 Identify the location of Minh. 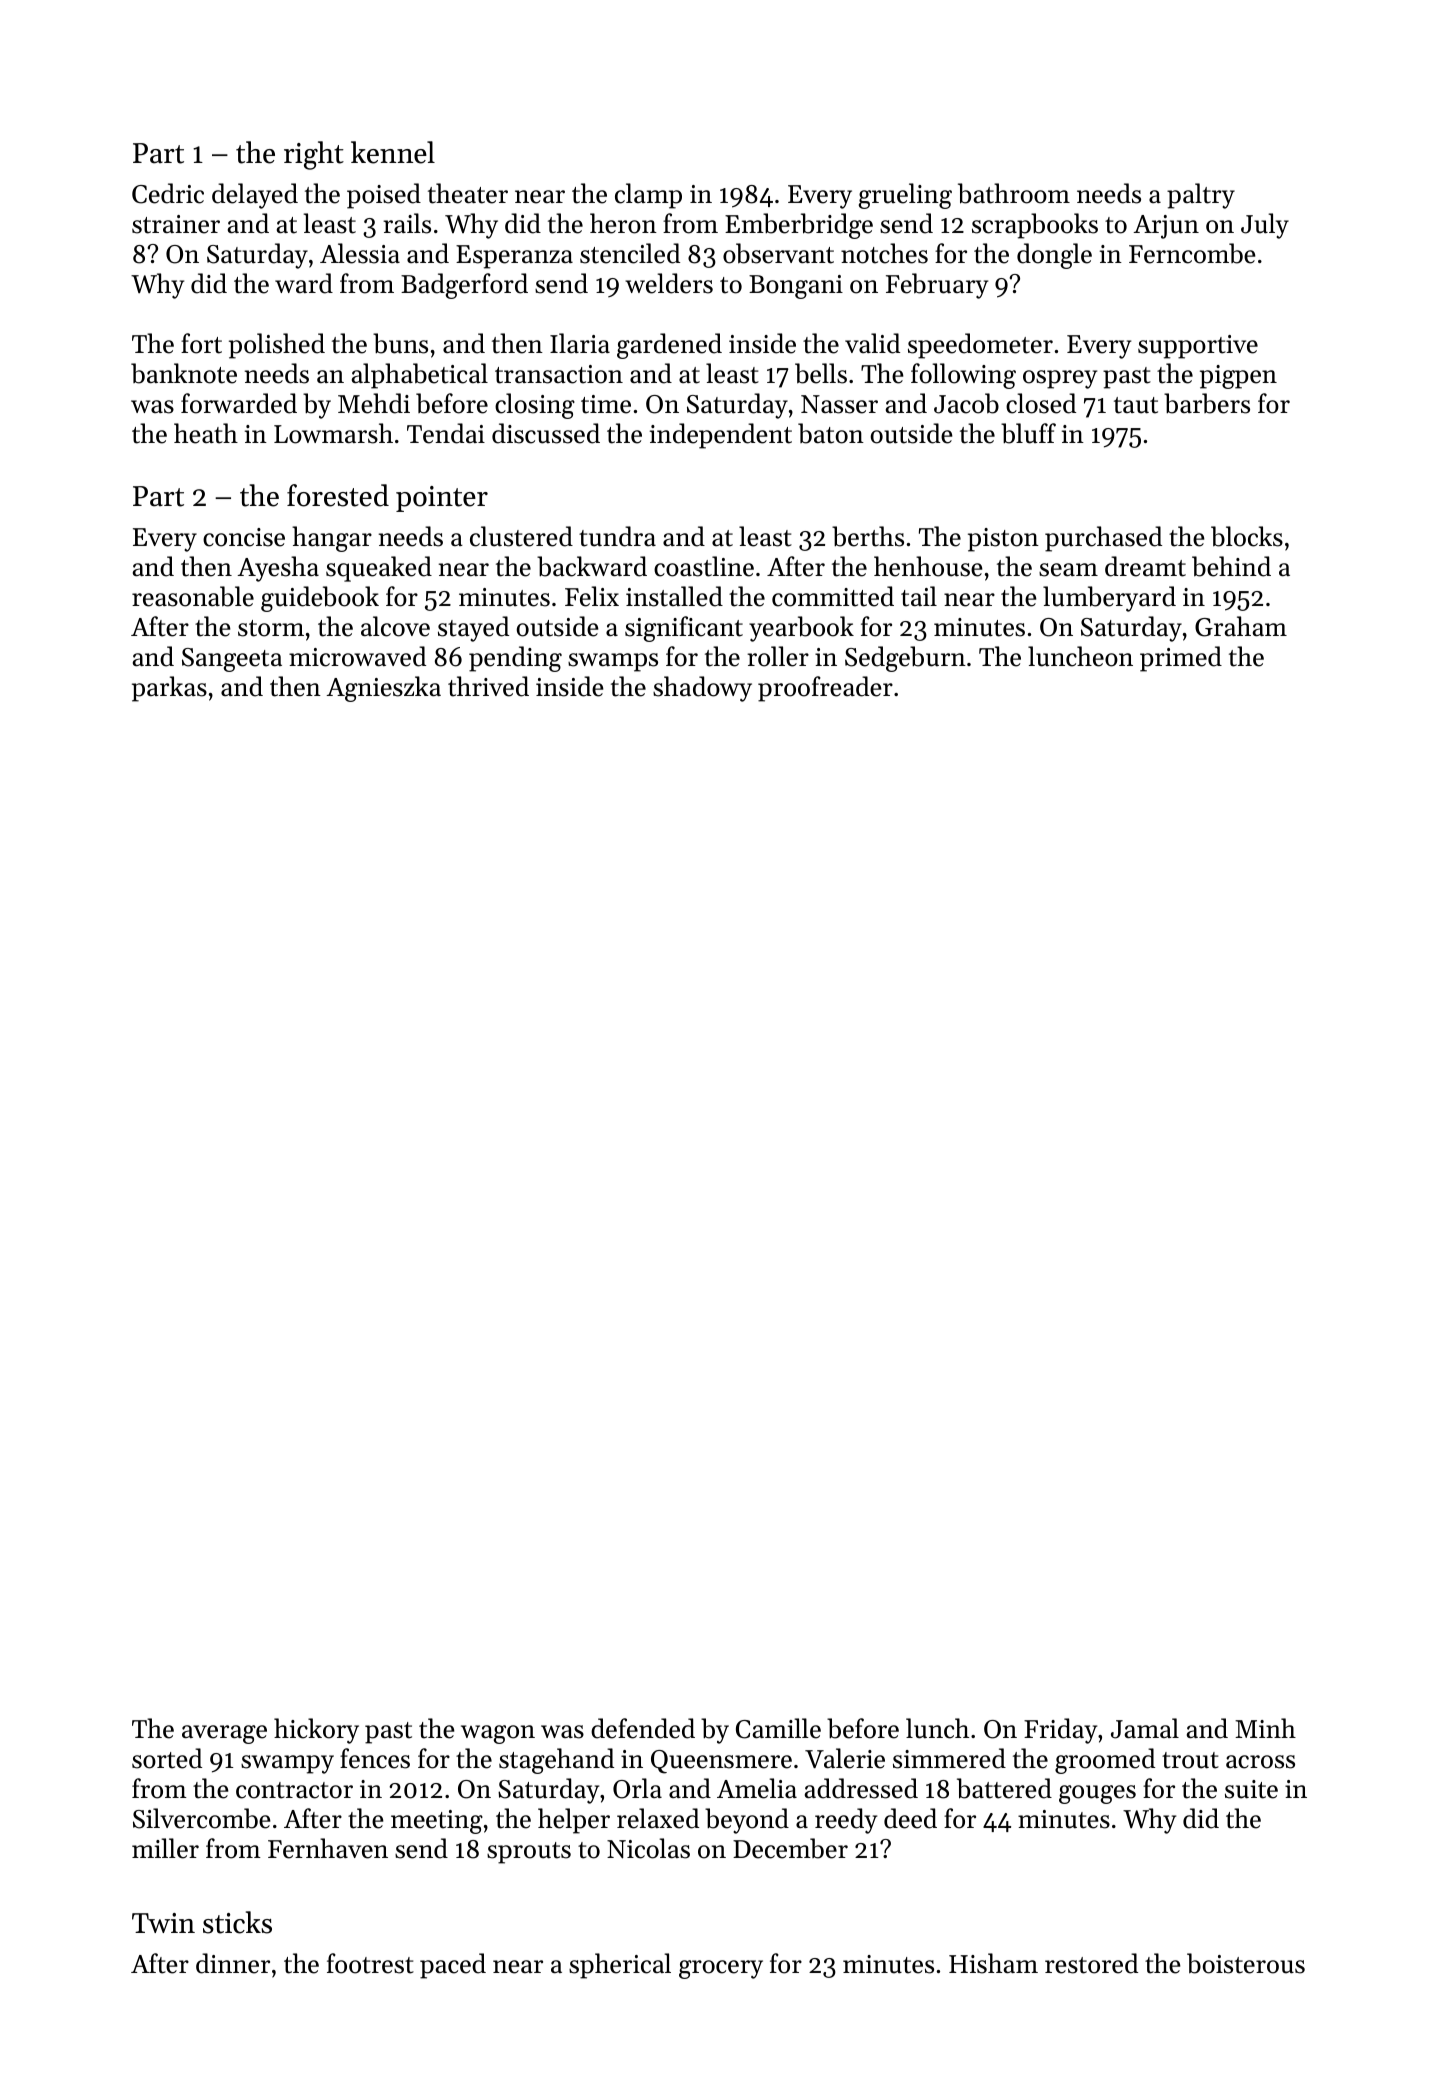
(1265, 1728).
